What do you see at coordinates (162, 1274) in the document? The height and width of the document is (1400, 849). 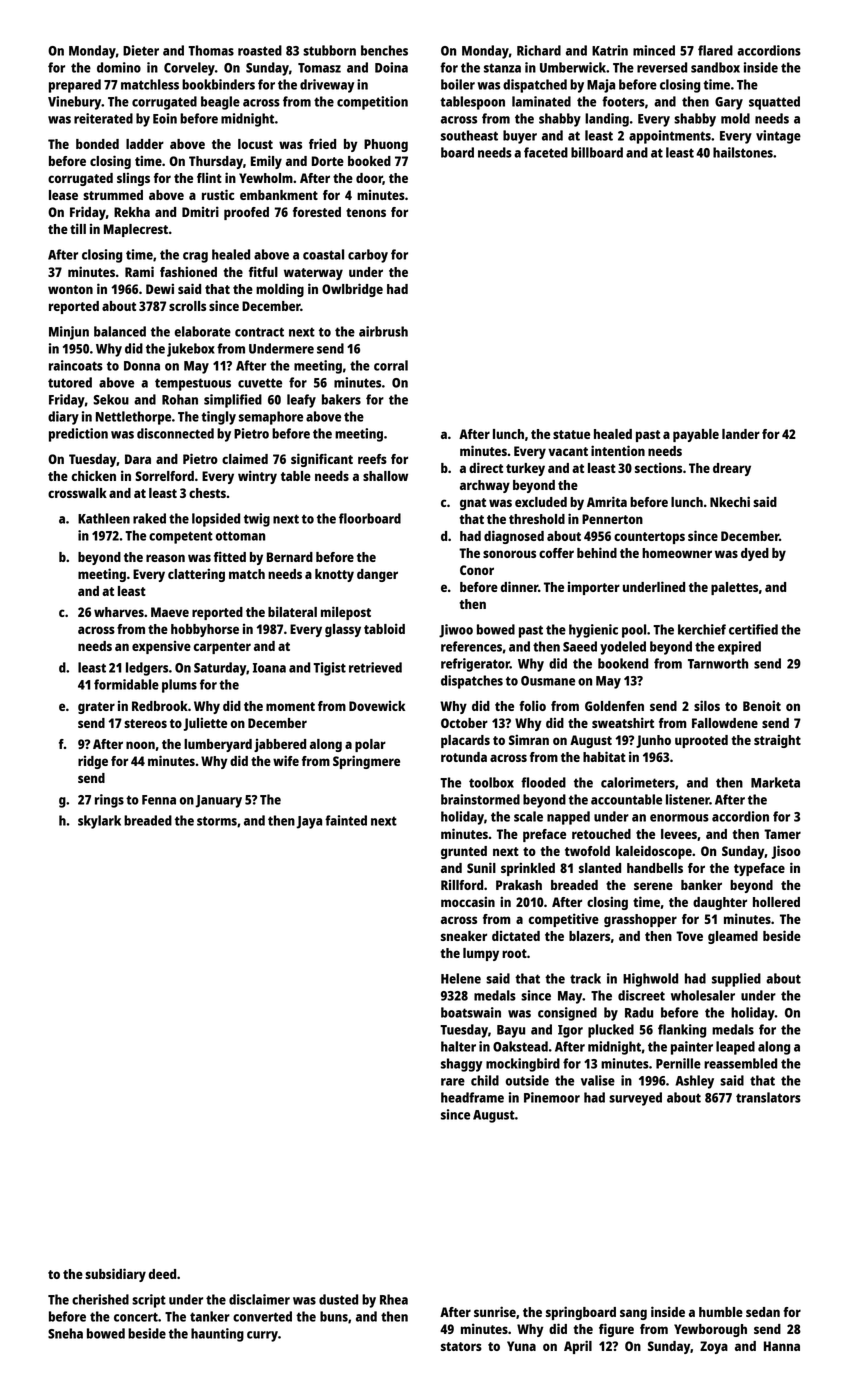 I see `deed` at bounding box center [162, 1274].
